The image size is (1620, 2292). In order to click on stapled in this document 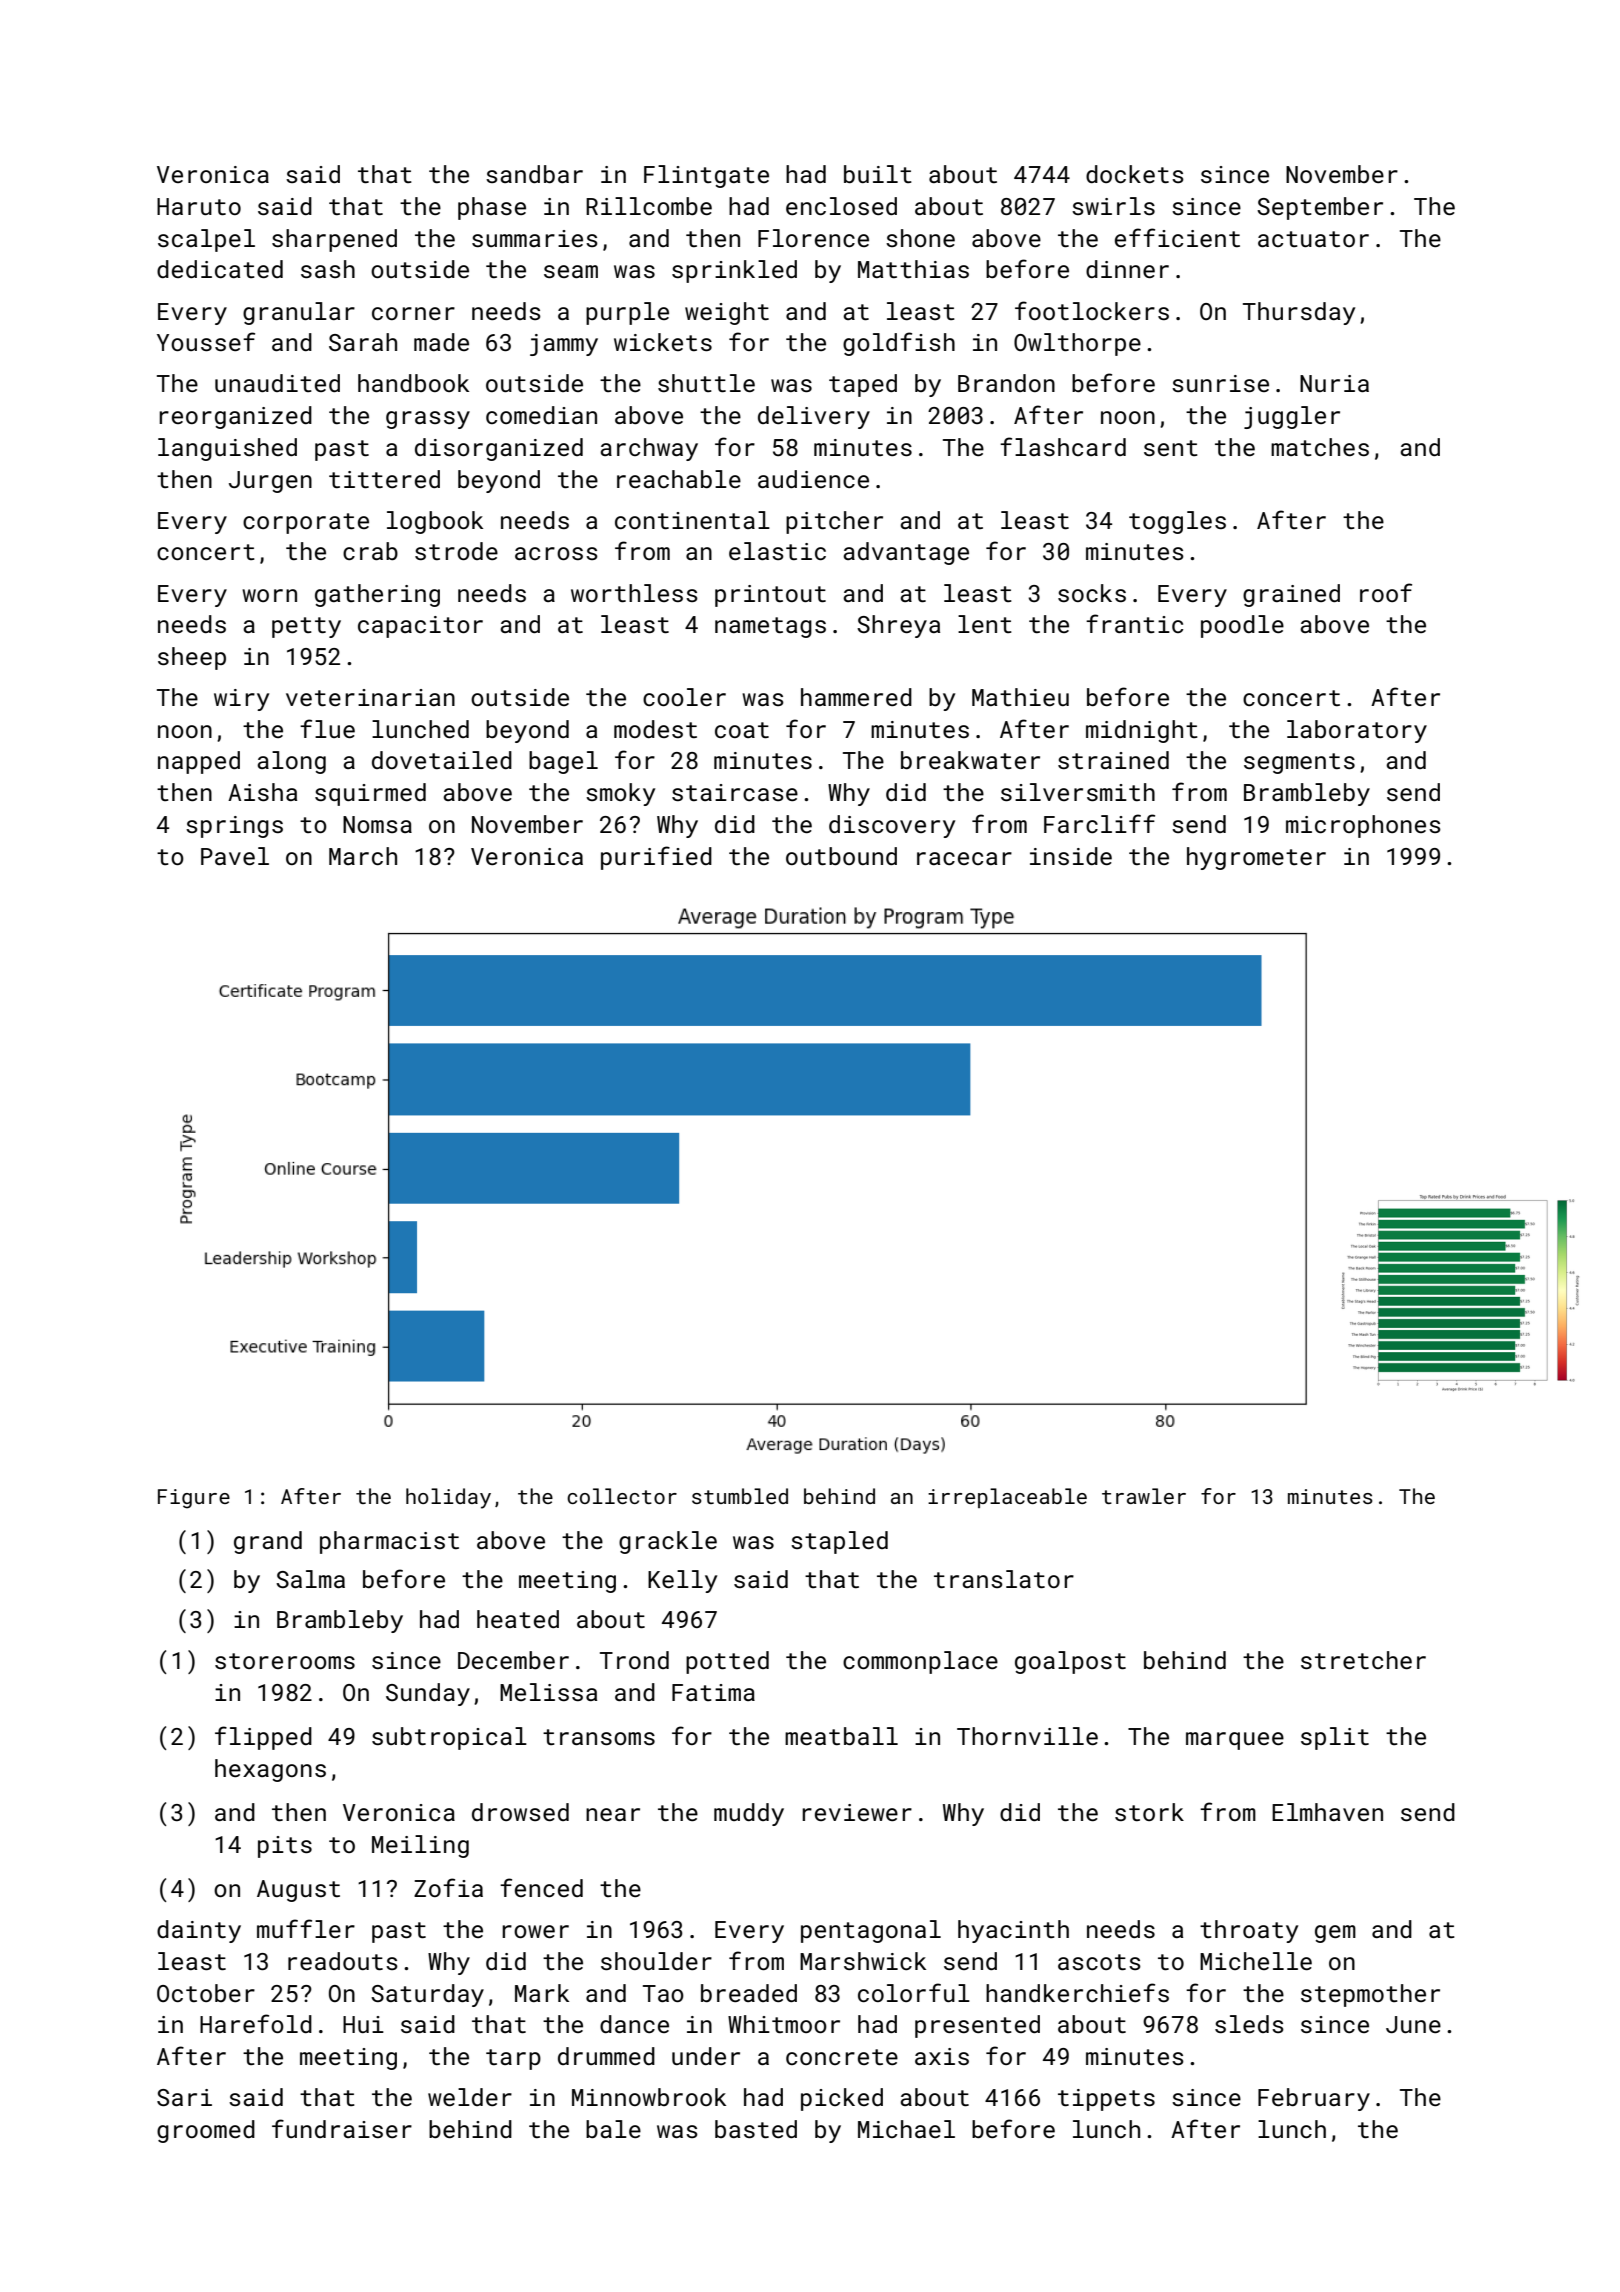, I will do `click(839, 1542)`.
